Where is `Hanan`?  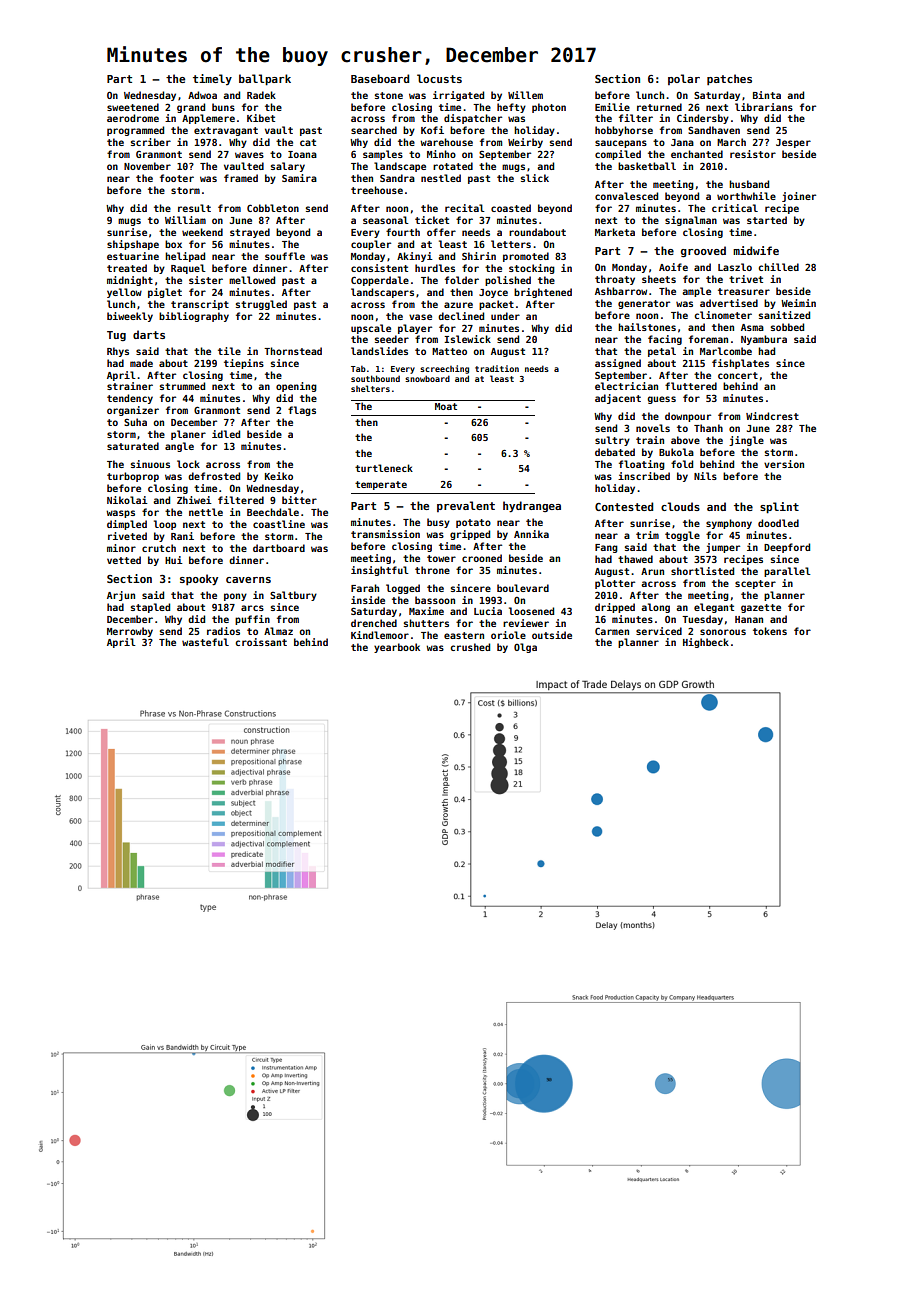
Hanan is located at coordinates (749, 619).
